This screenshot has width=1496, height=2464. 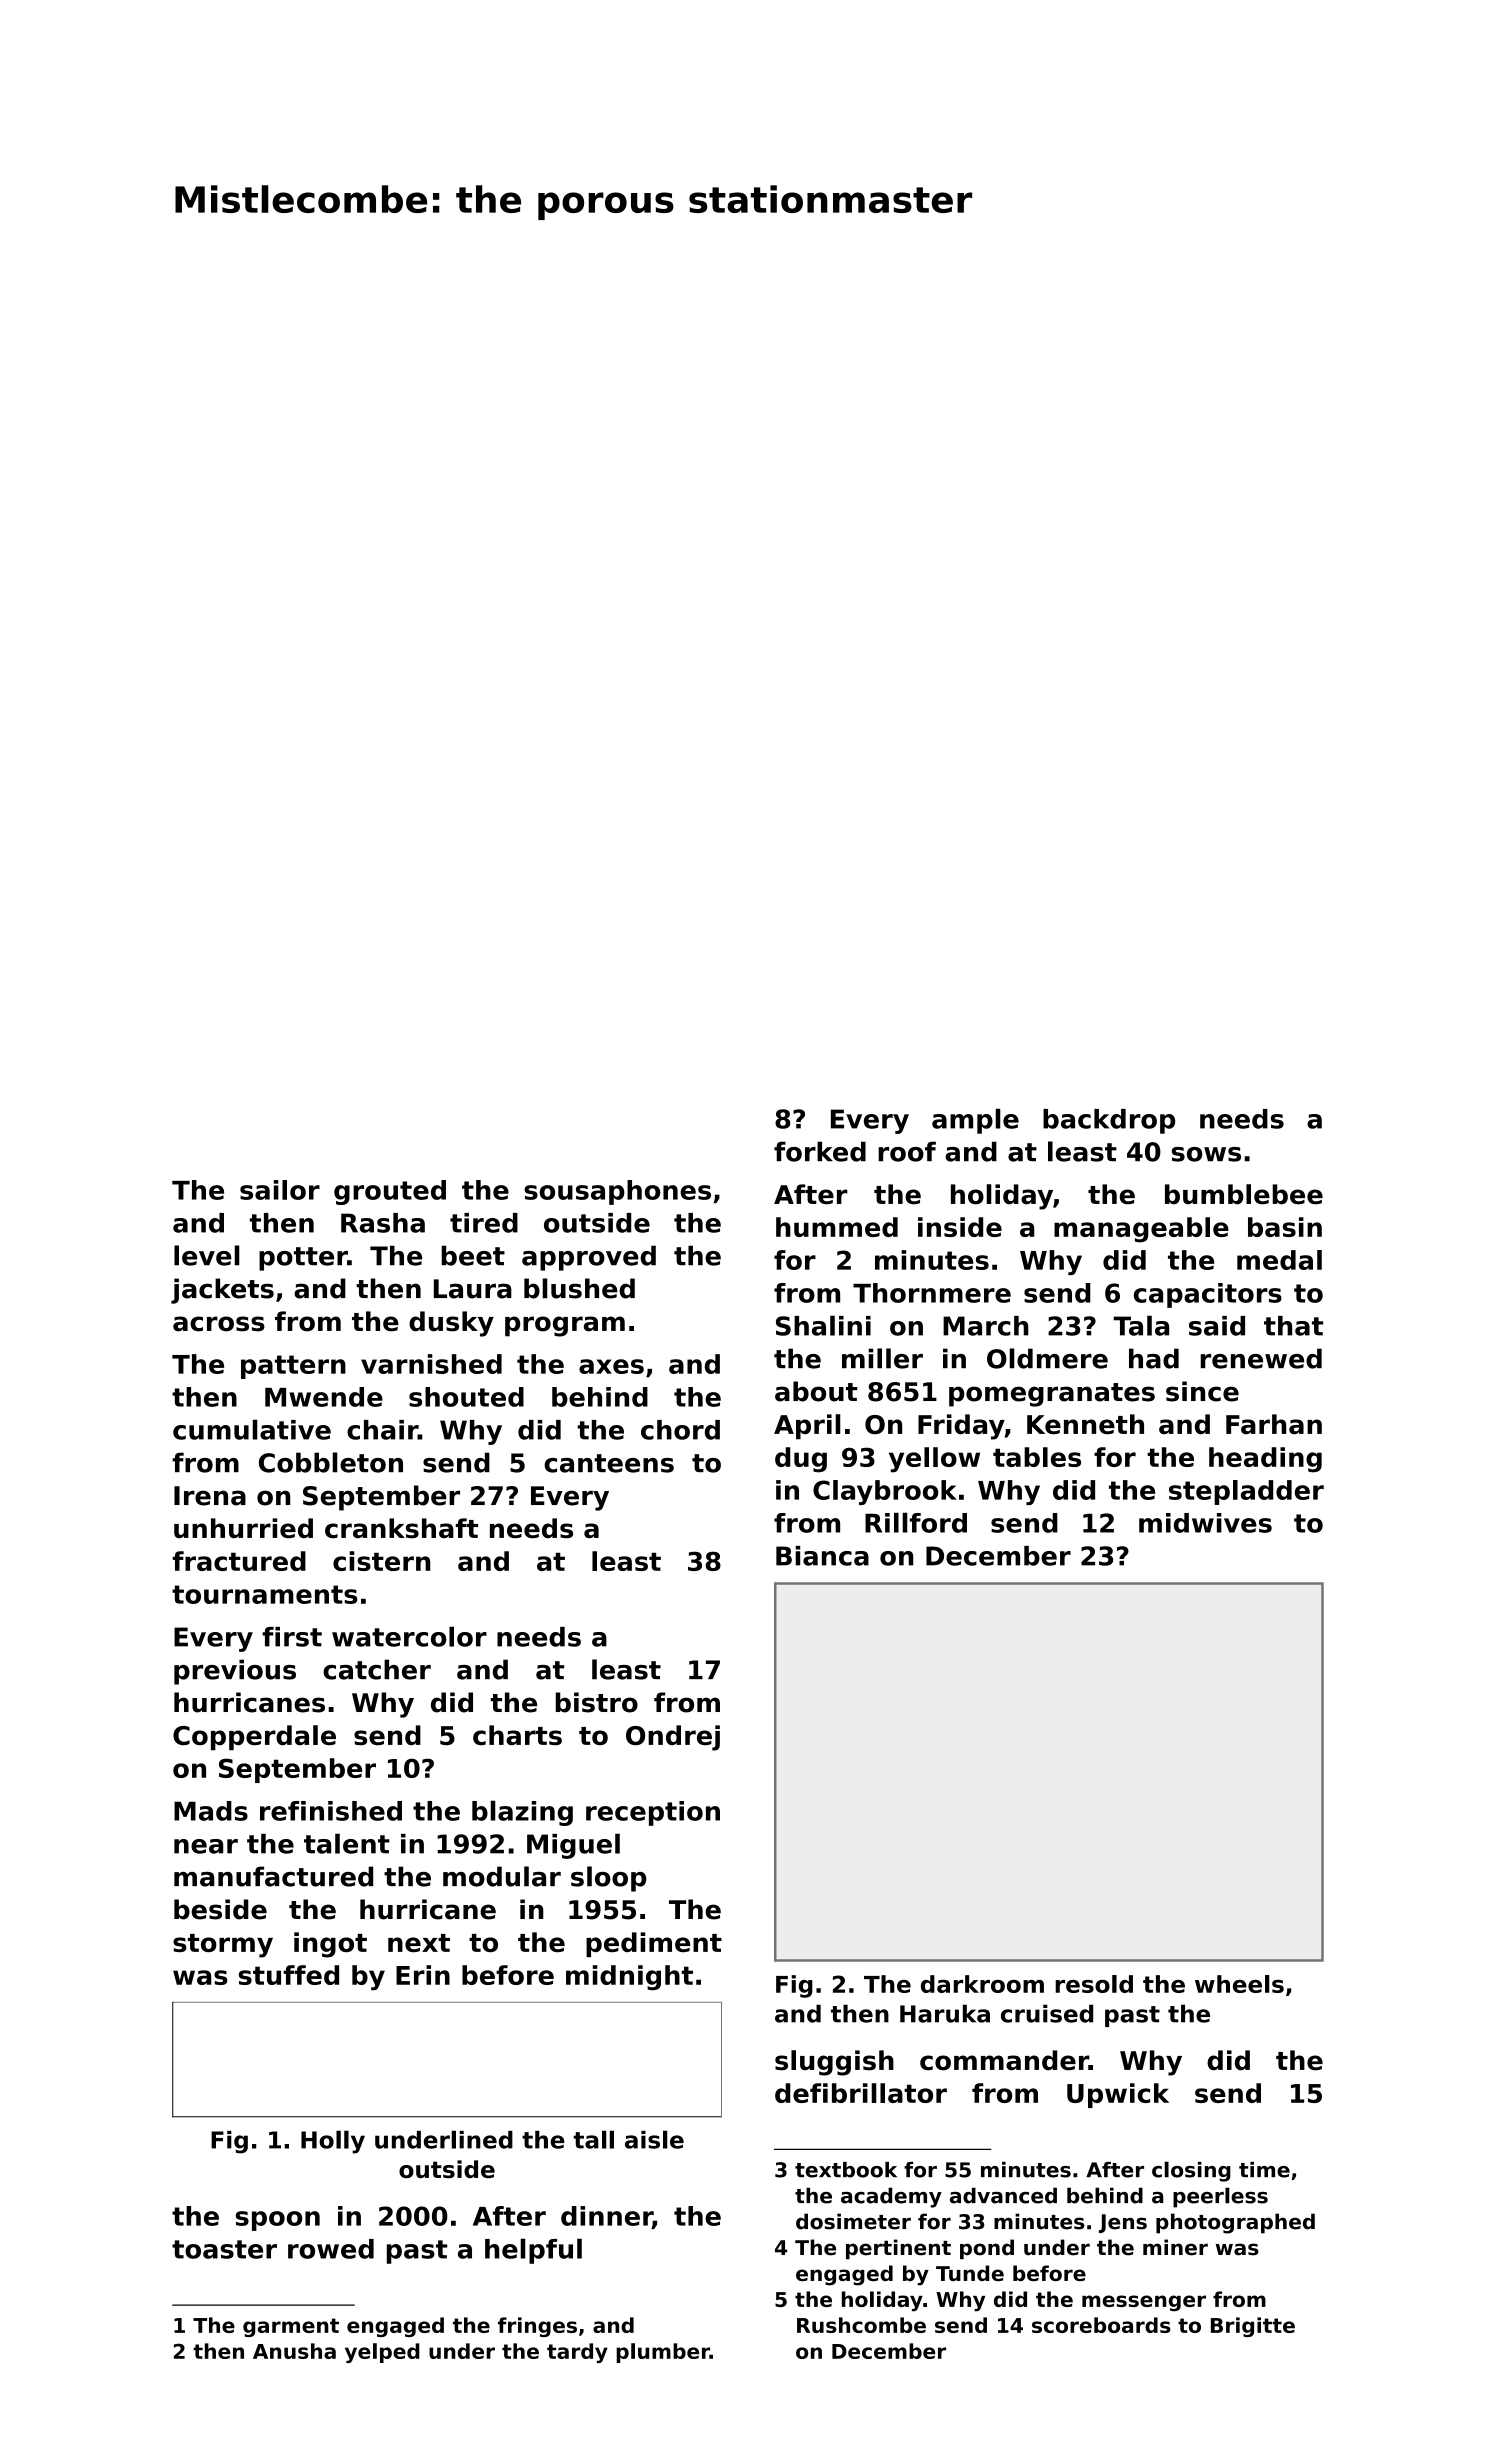 What do you see at coordinates (223, 1946) in the screenshot?
I see `stormy` at bounding box center [223, 1946].
